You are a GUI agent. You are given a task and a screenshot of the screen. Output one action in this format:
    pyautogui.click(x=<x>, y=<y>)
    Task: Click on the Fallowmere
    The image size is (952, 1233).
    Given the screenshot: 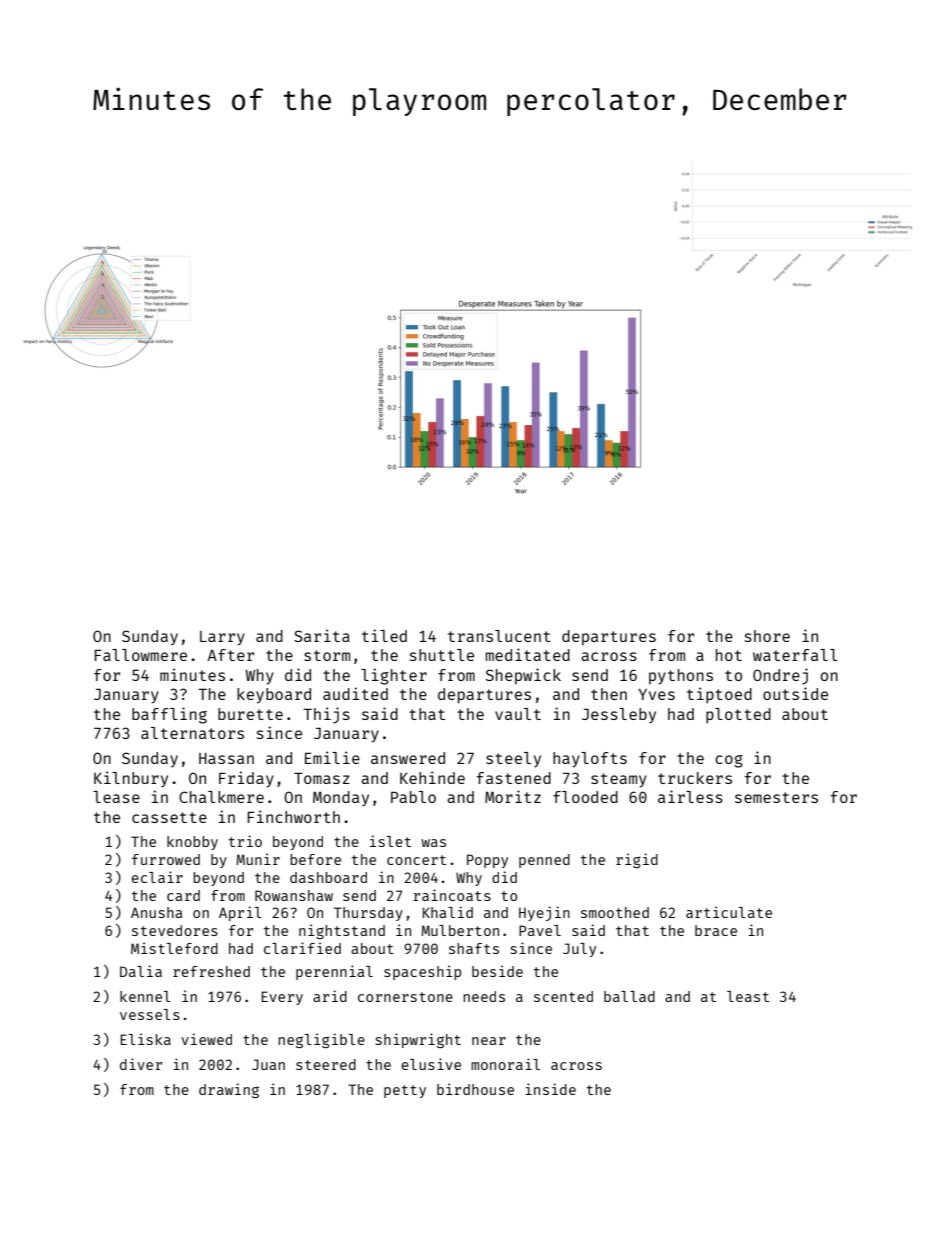 What is the action you would take?
    pyautogui.click(x=141, y=655)
